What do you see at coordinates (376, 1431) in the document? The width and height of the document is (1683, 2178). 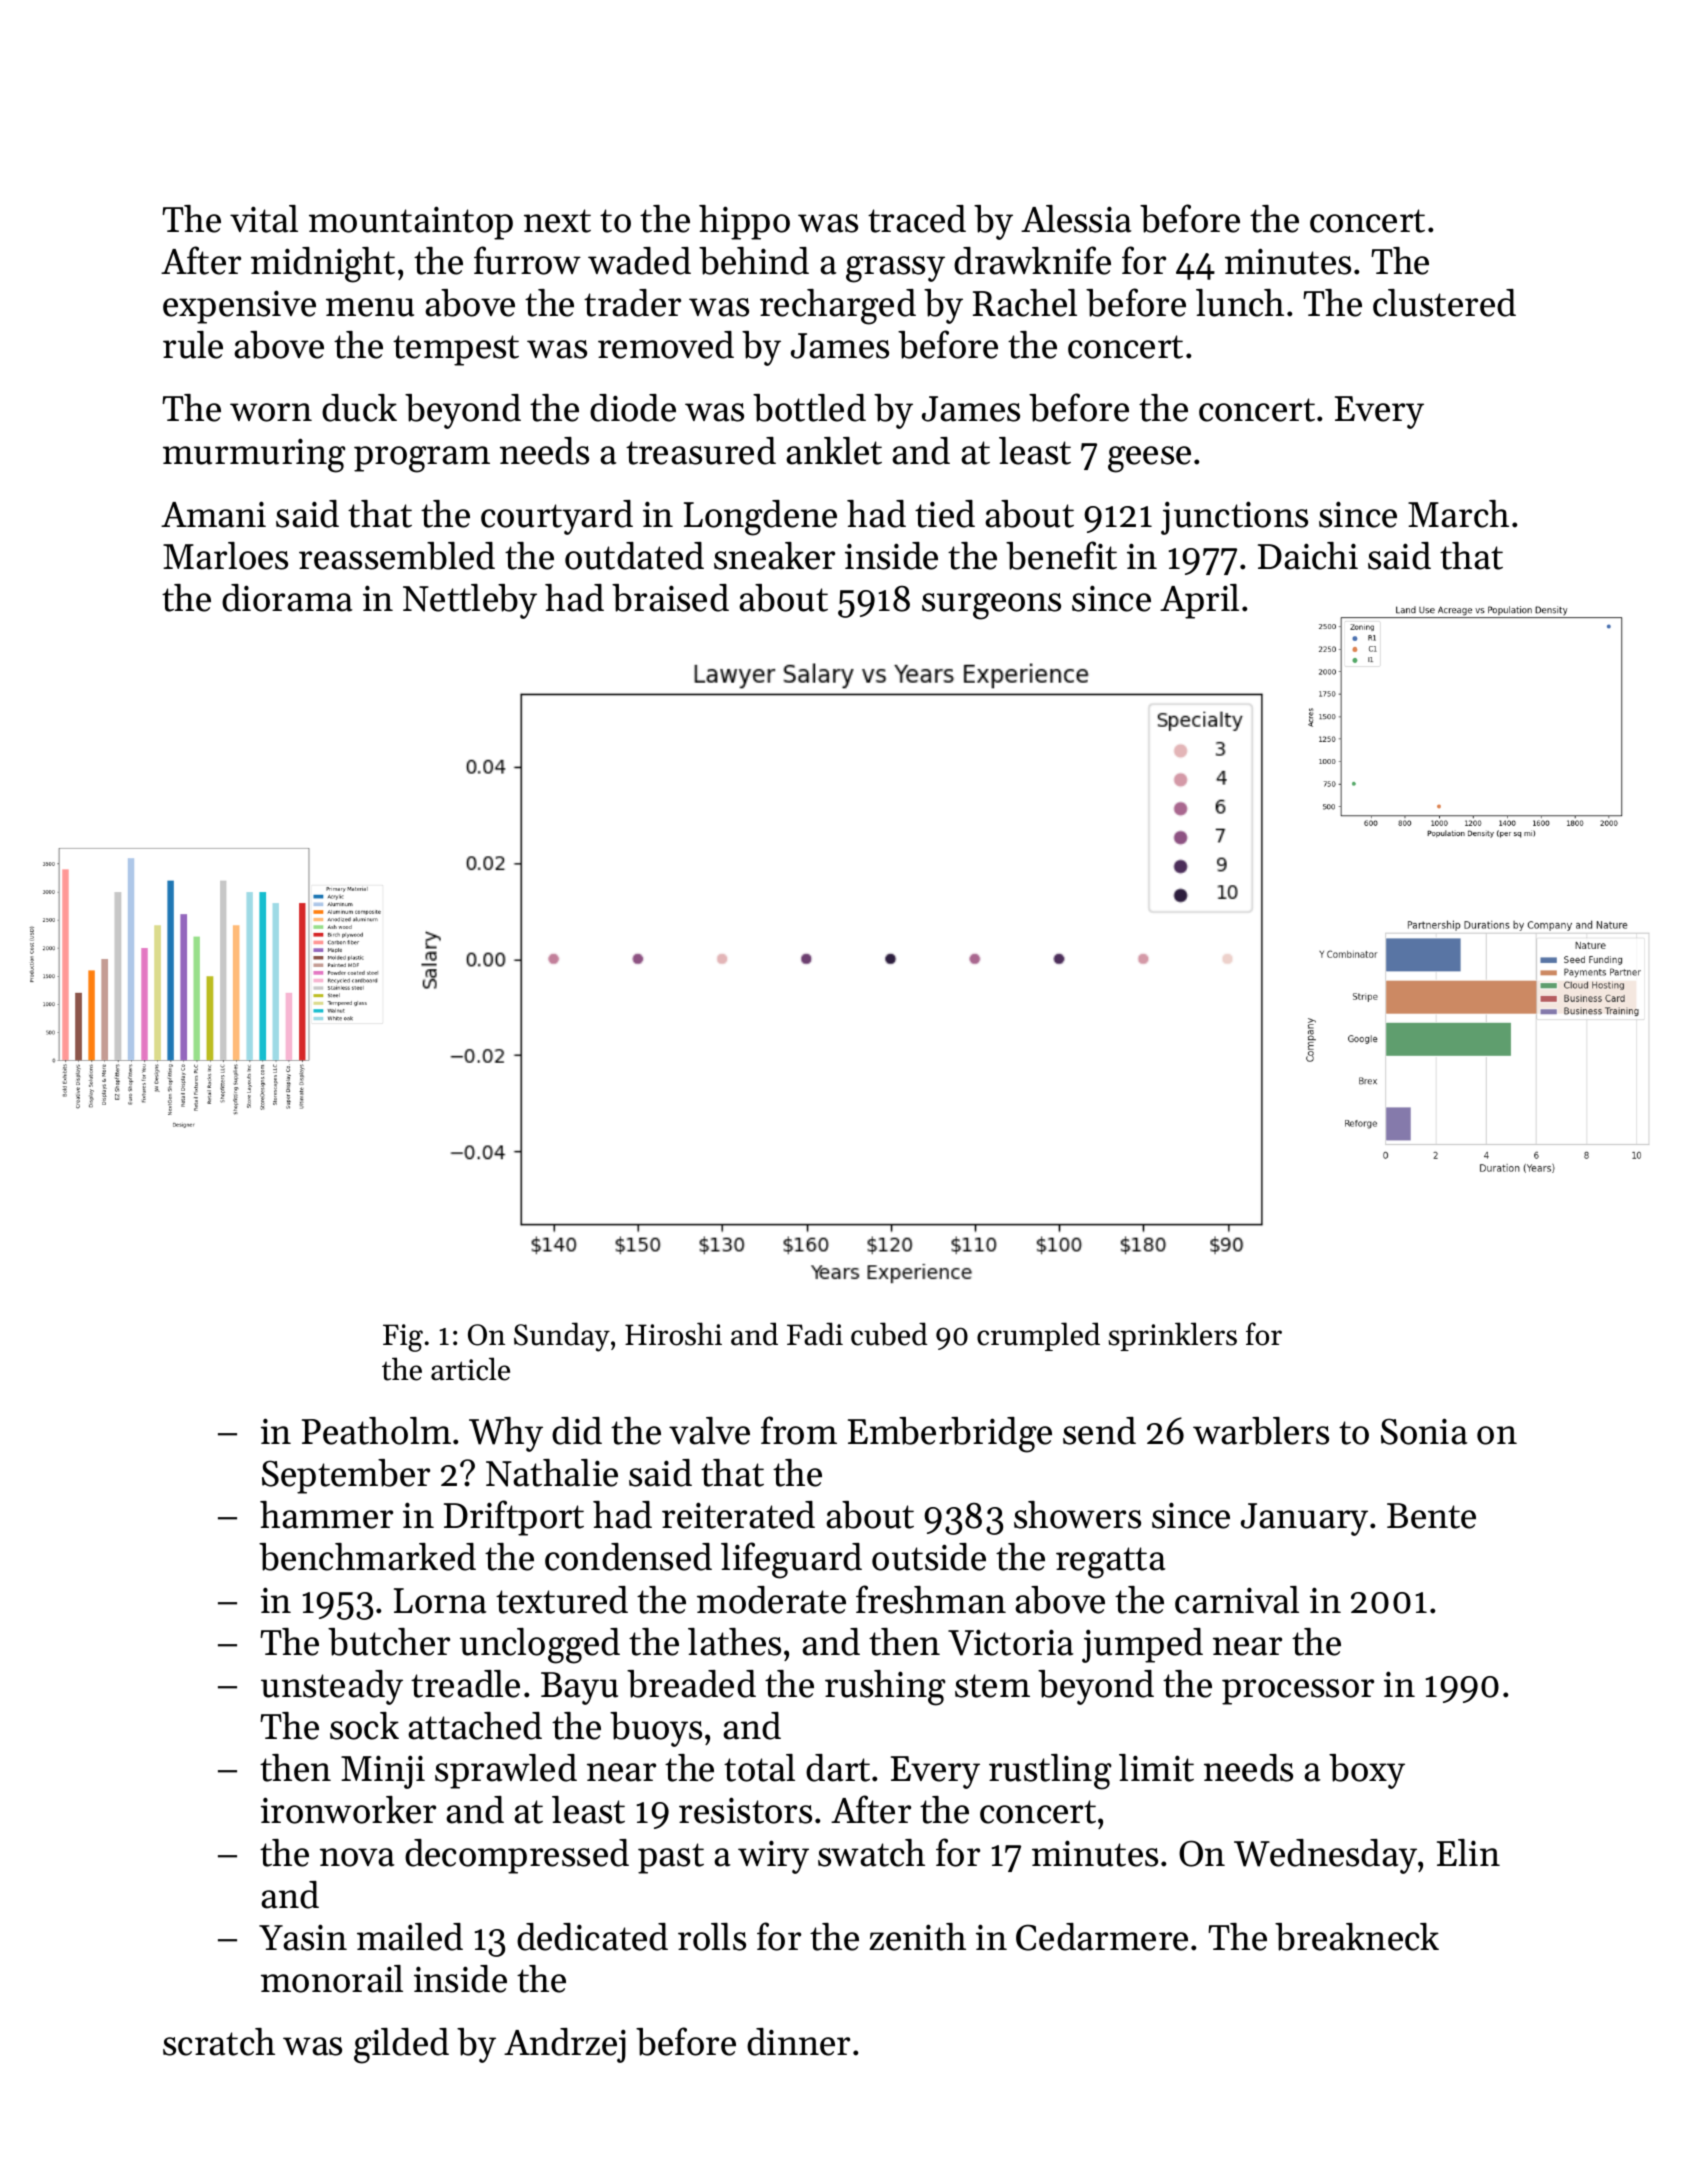 I see `Peatholm` at bounding box center [376, 1431].
